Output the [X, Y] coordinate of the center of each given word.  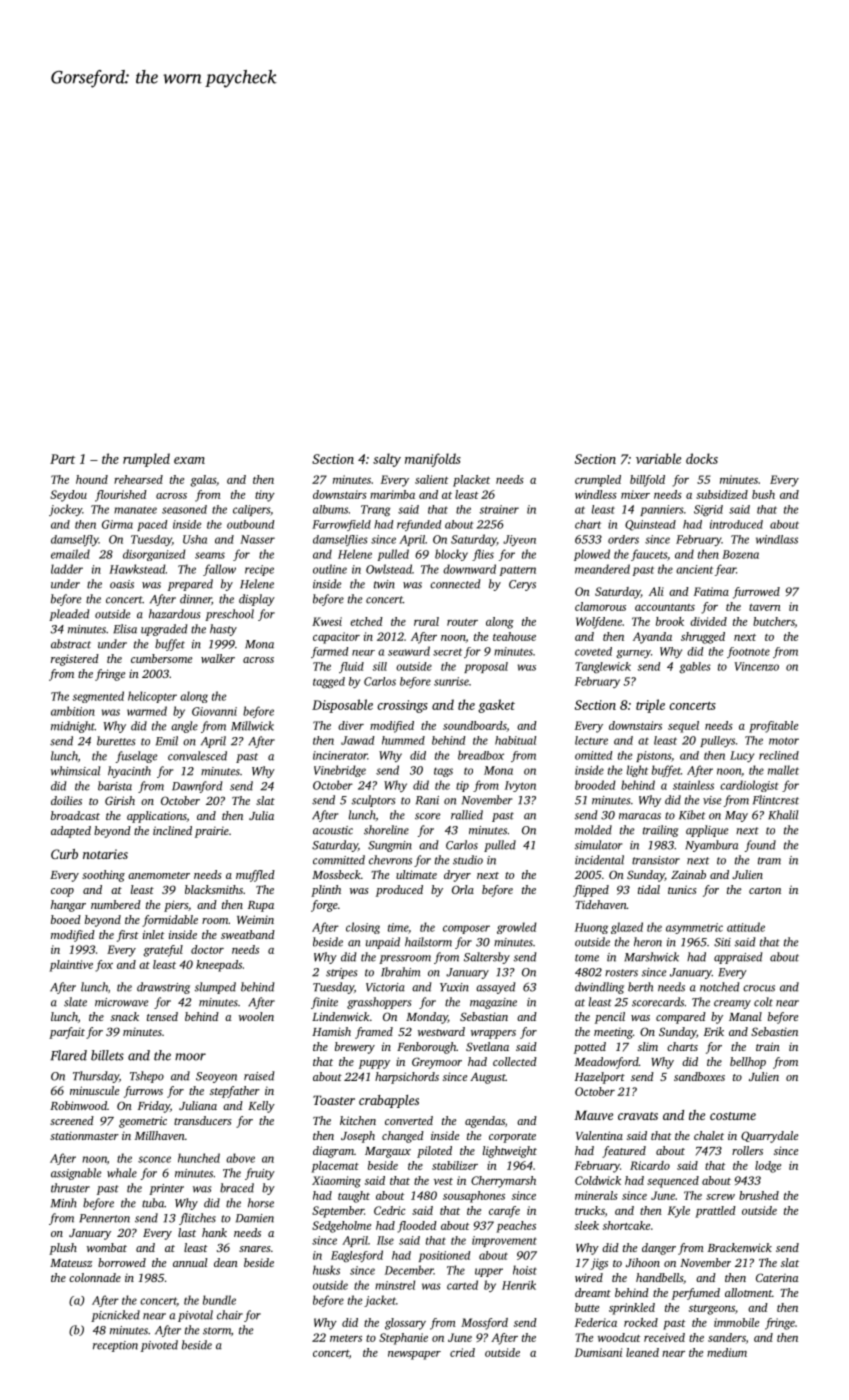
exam [189, 460]
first [128, 936]
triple [650, 706]
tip [462, 786]
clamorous [600, 606]
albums [330, 509]
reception [115, 1346]
